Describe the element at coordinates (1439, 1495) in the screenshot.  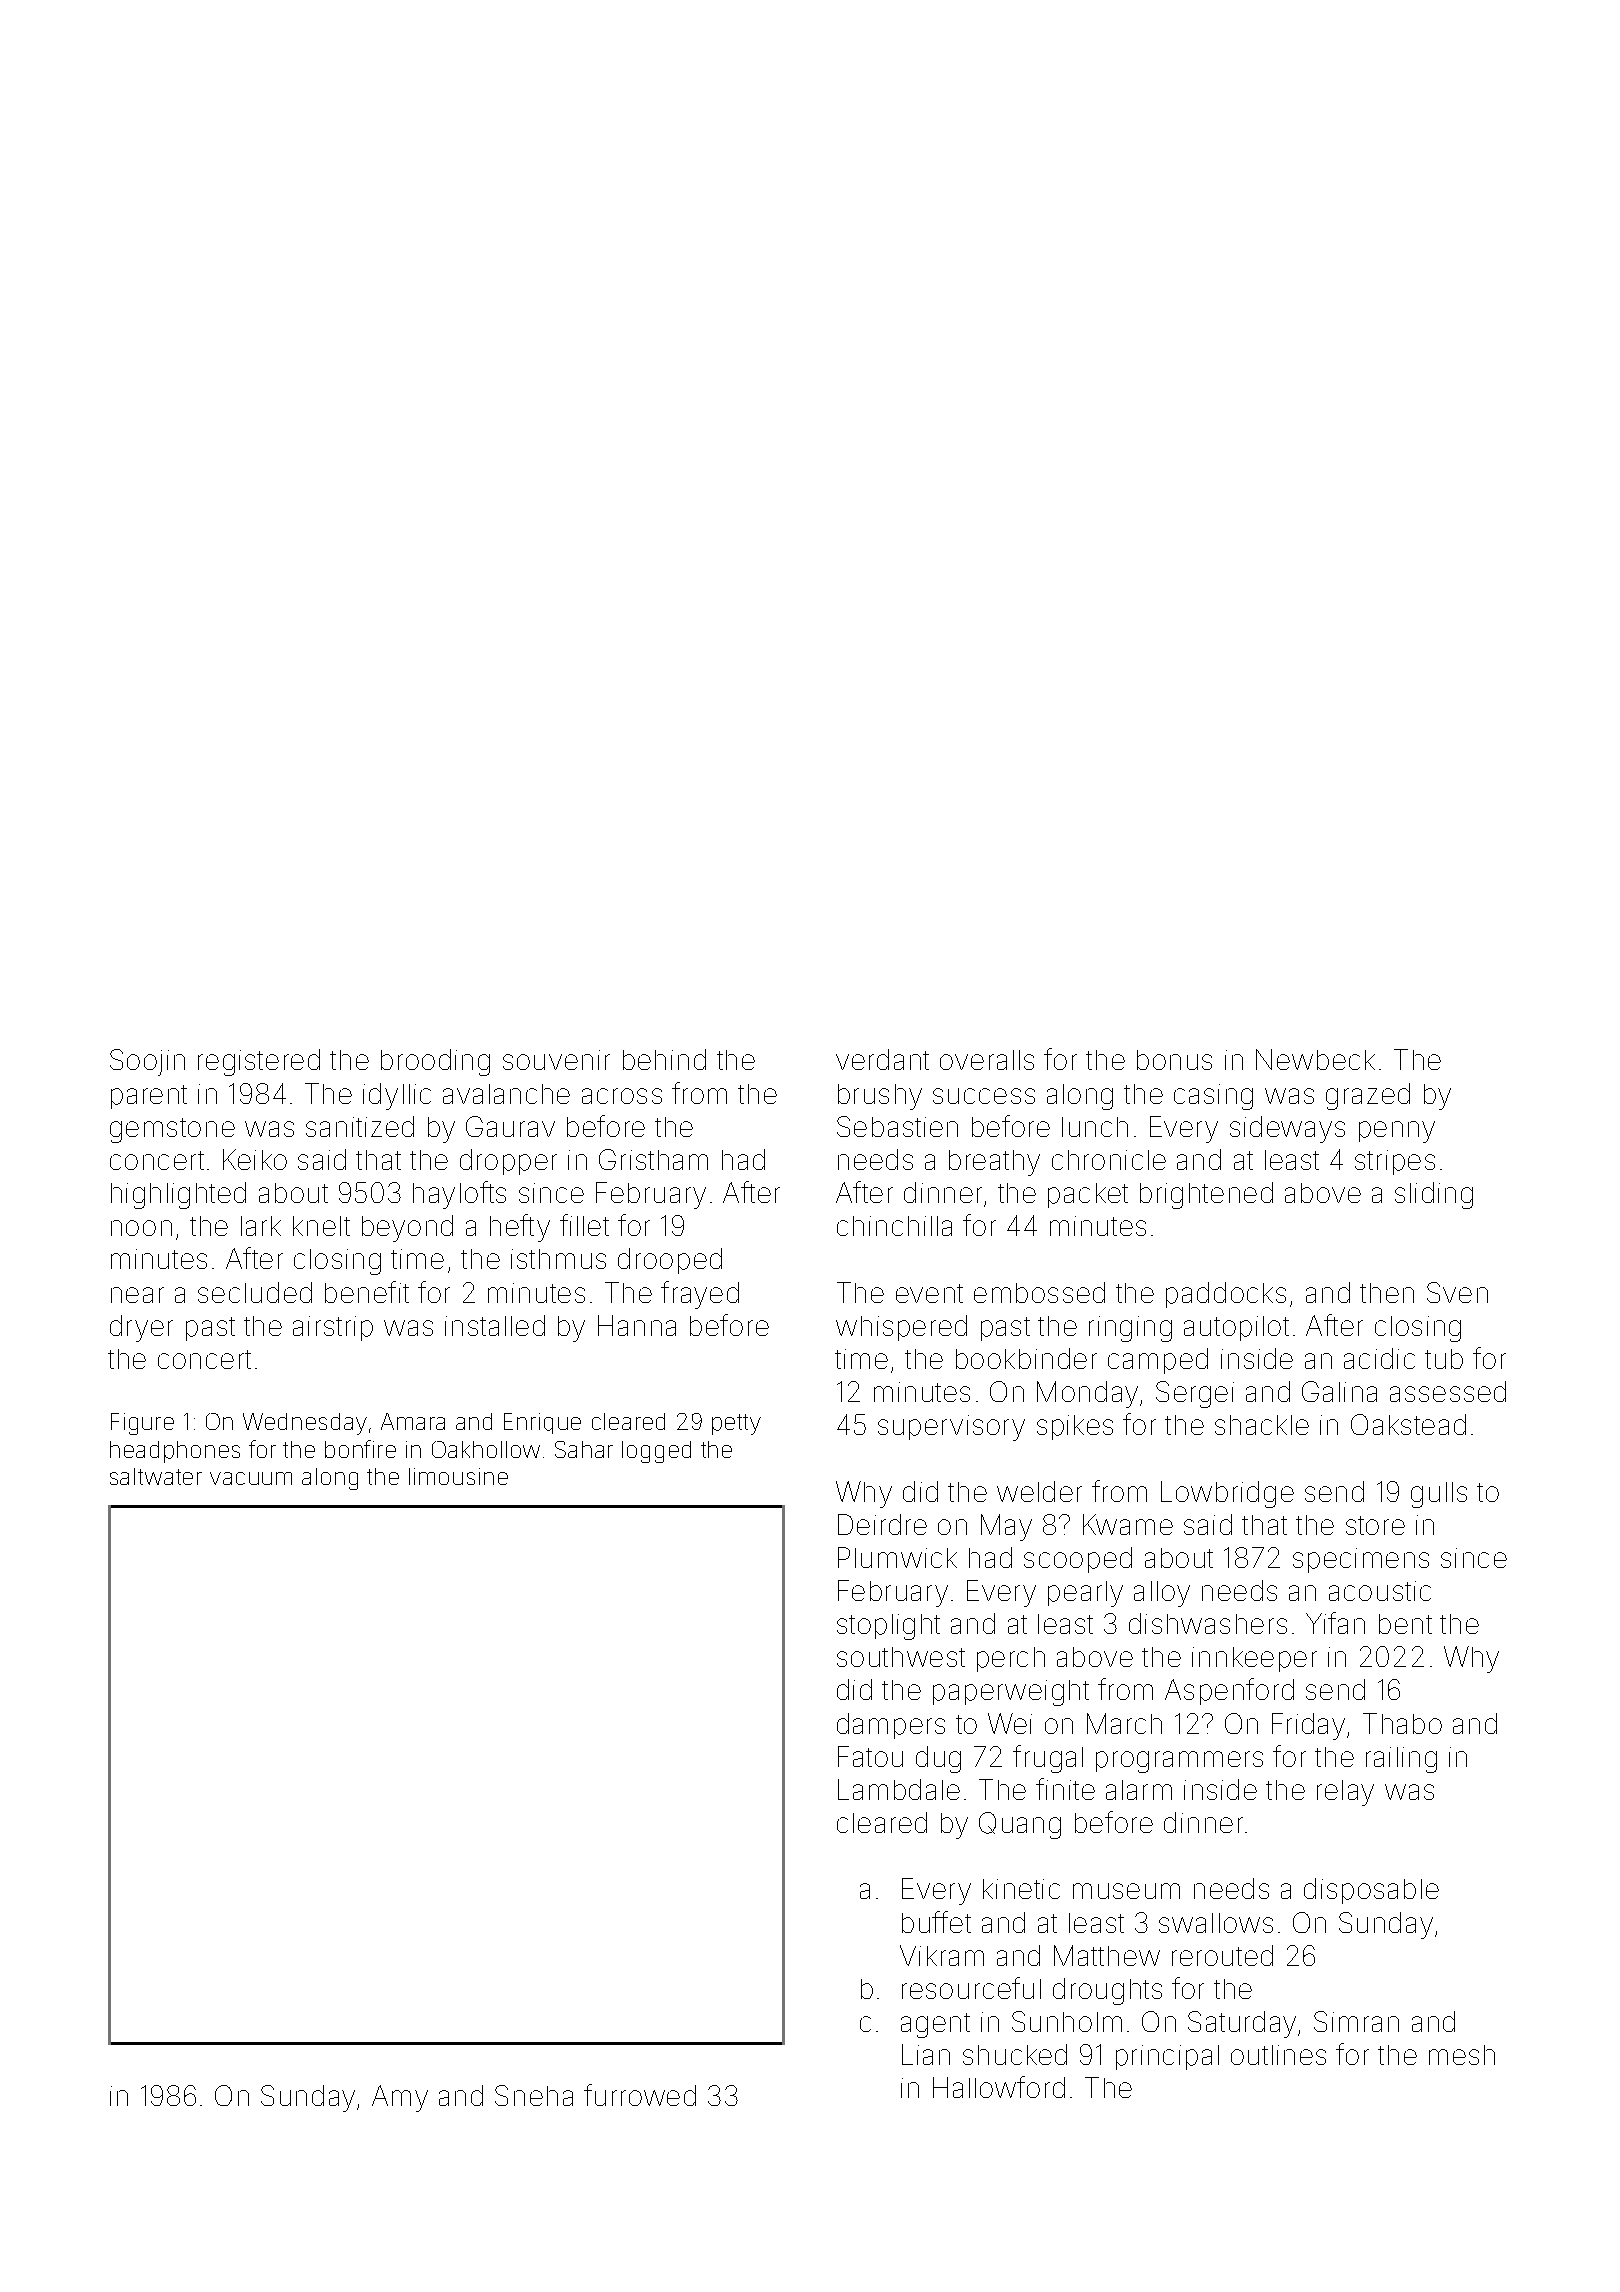
I see `gulls` at that location.
